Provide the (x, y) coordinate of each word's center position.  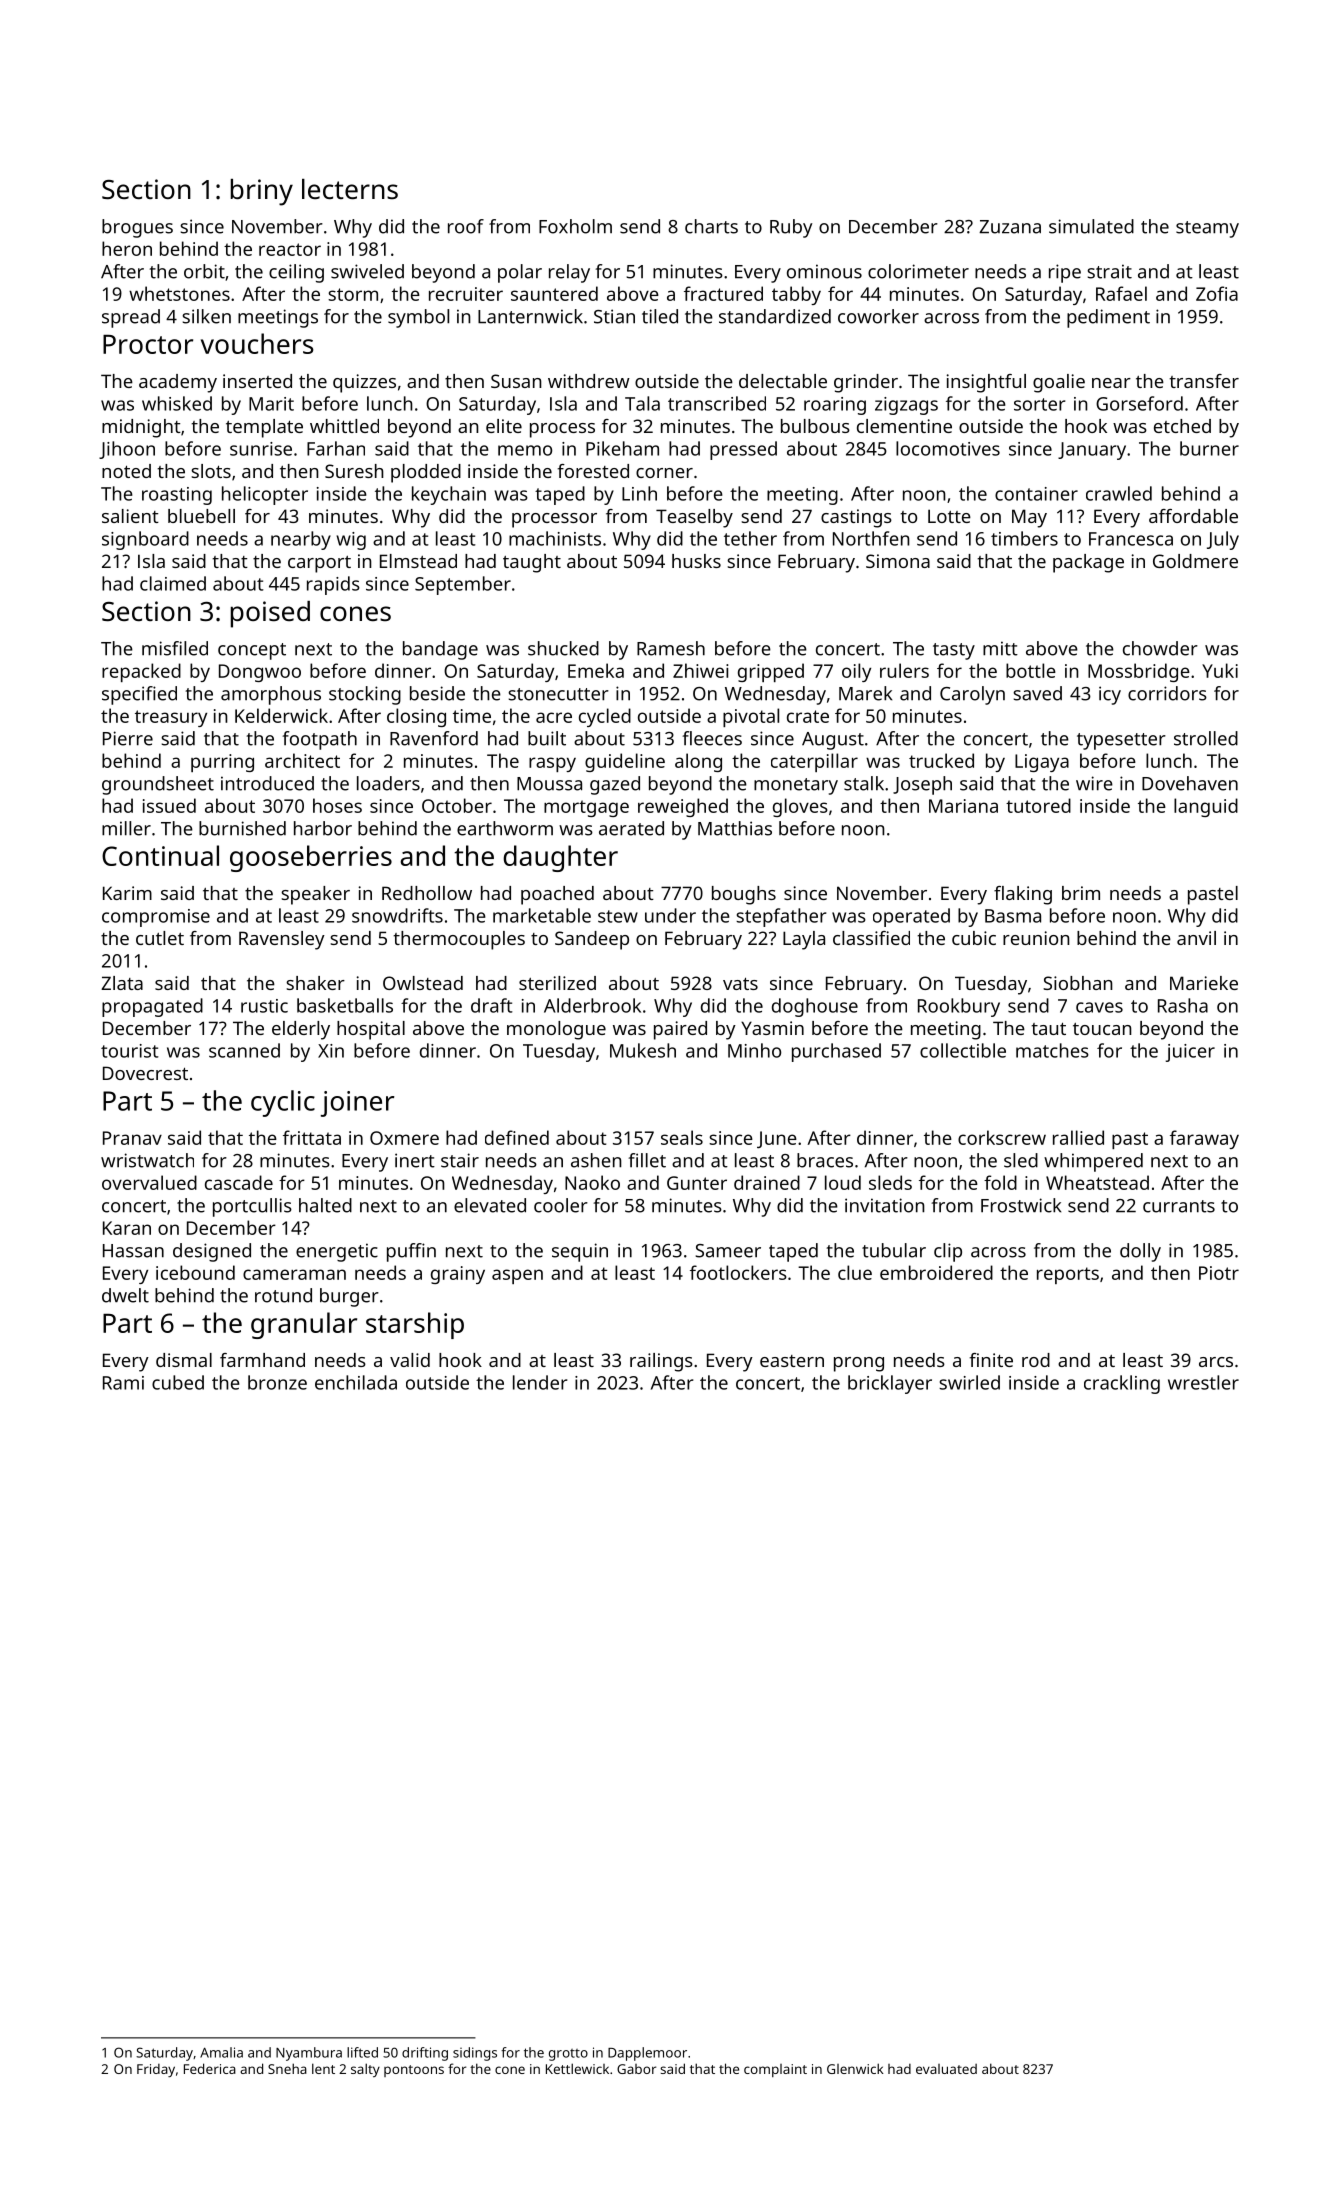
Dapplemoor (647, 2054)
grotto (568, 2055)
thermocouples (459, 940)
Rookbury (959, 1007)
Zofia (1217, 293)
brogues (137, 228)
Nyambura (309, 2054)
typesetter (1121, 741)
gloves (800, 807)
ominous (824, 271)
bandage (440, 650)
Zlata (122, 983)
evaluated (946, 2069)
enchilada (356, 1382)
